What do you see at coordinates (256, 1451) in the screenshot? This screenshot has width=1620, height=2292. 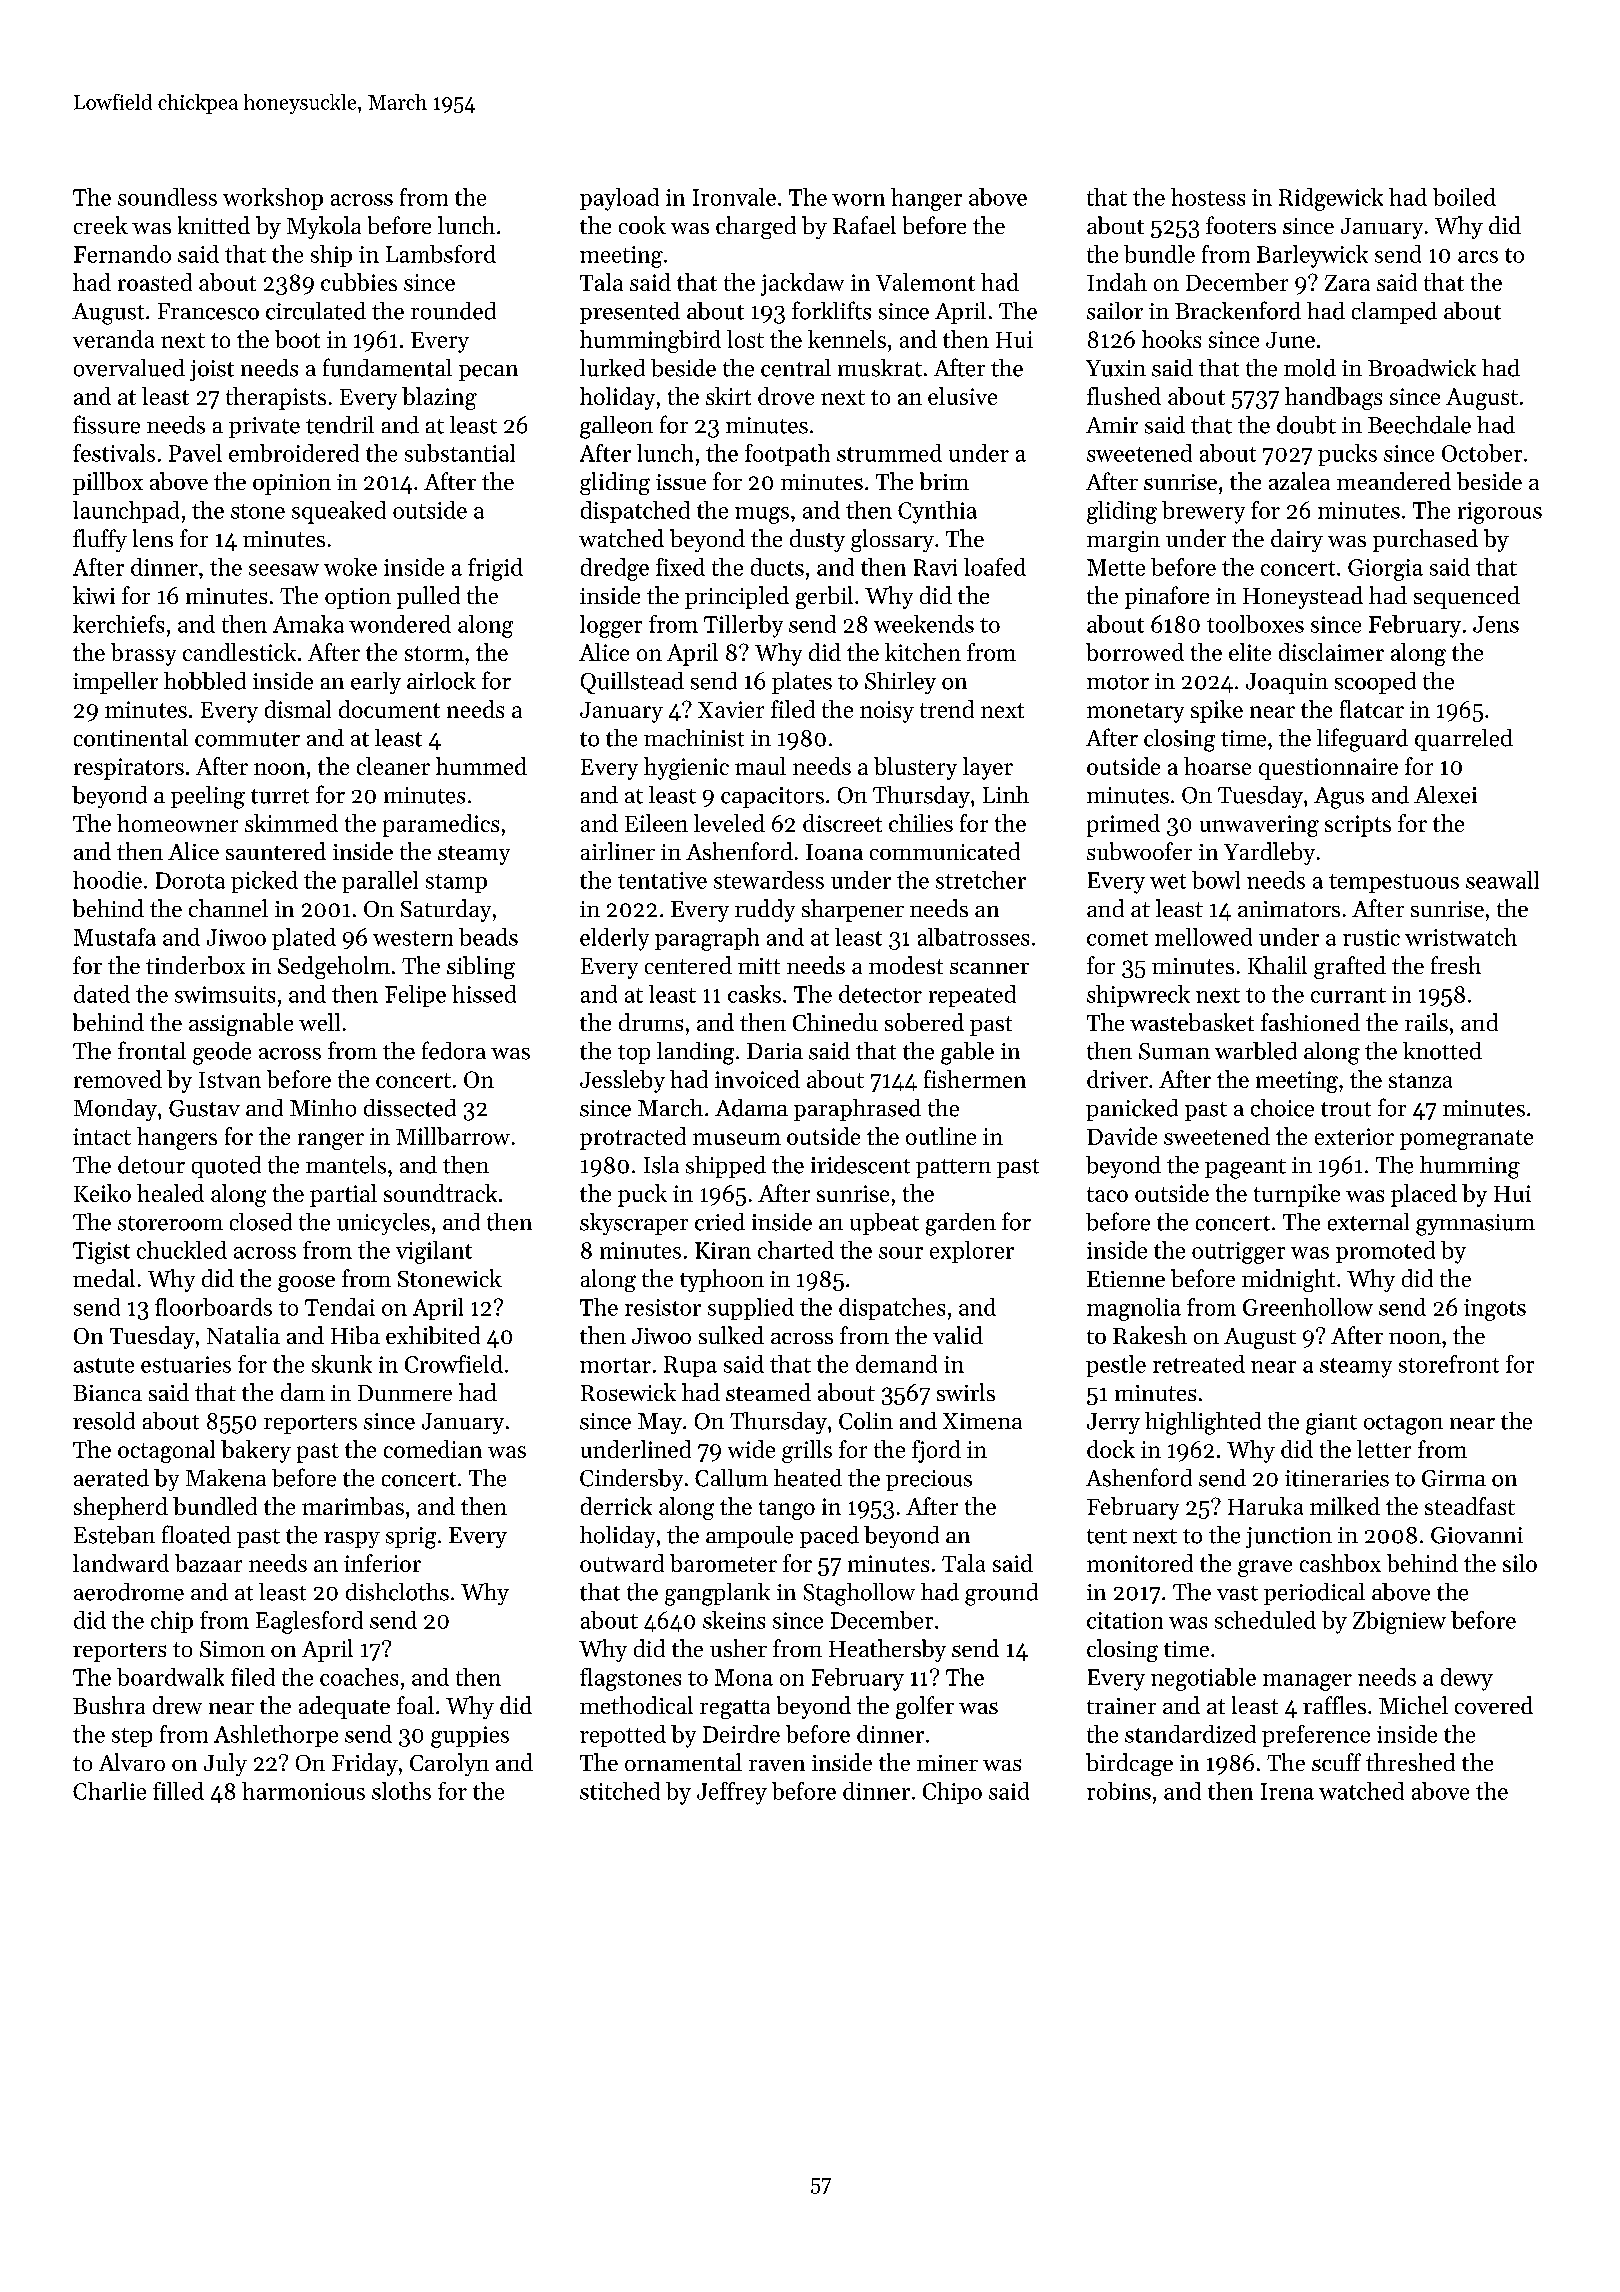 I see `bakery` at bounding box center [256, 1451].
